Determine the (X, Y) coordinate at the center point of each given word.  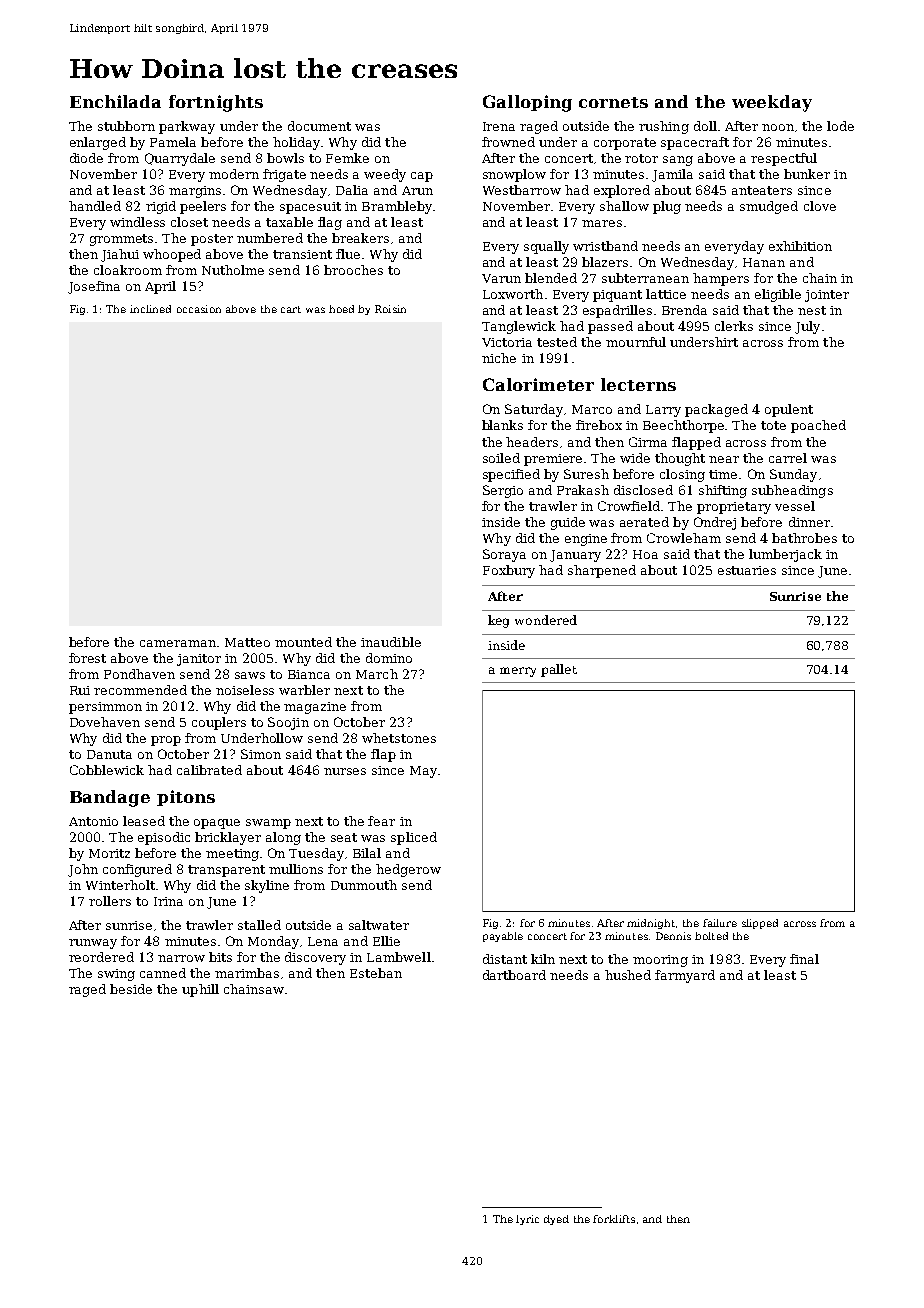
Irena (499, 126)
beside (131, 989)
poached (818, 426)
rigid (161, 207)
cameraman (178, 643)
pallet (559, 670)
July (807, 327)
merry (518, 672)
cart (291, 309)
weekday (772, 103)
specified (511, 475)
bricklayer (228, 838)
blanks (502, 425)
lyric (527, 1220)
